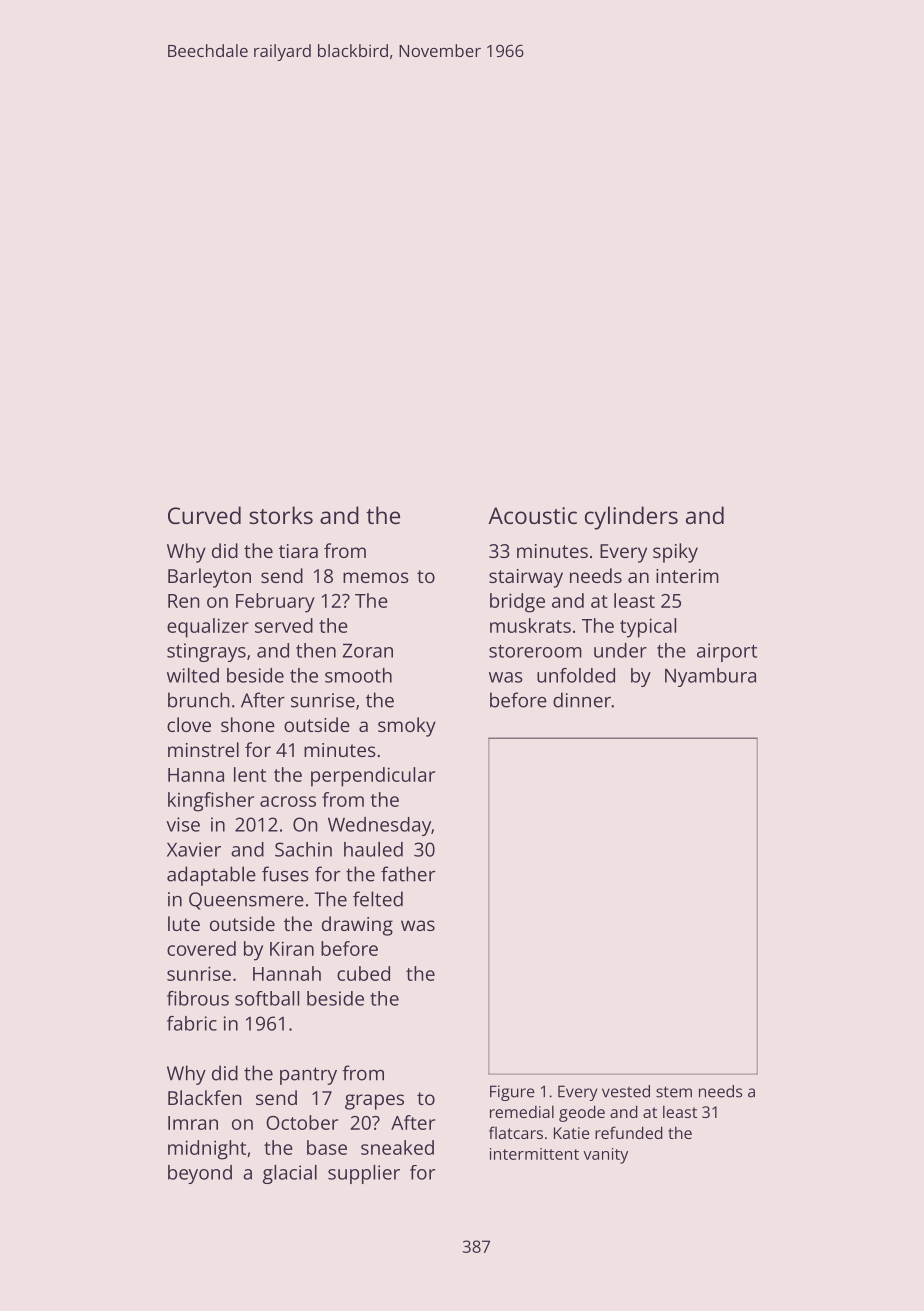 The width and height of the image is (924, 1311). Describe the element at coordinates (204, 515) in the image. I see `Curved` at that location.
